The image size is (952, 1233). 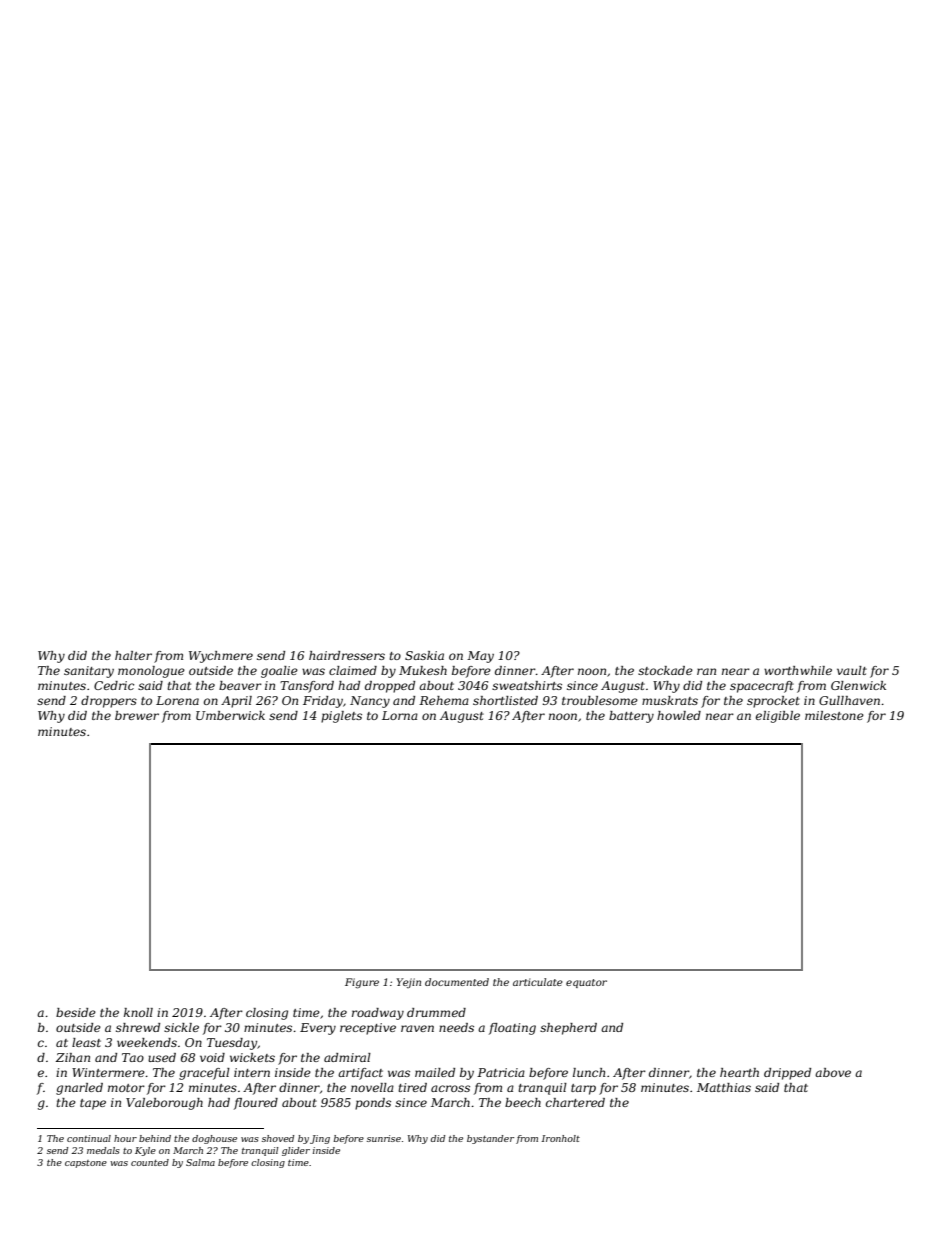 What do you see at coordinates (527, 685) in the page?
I see `sweatshirts` at bounding box center [527, 685].
